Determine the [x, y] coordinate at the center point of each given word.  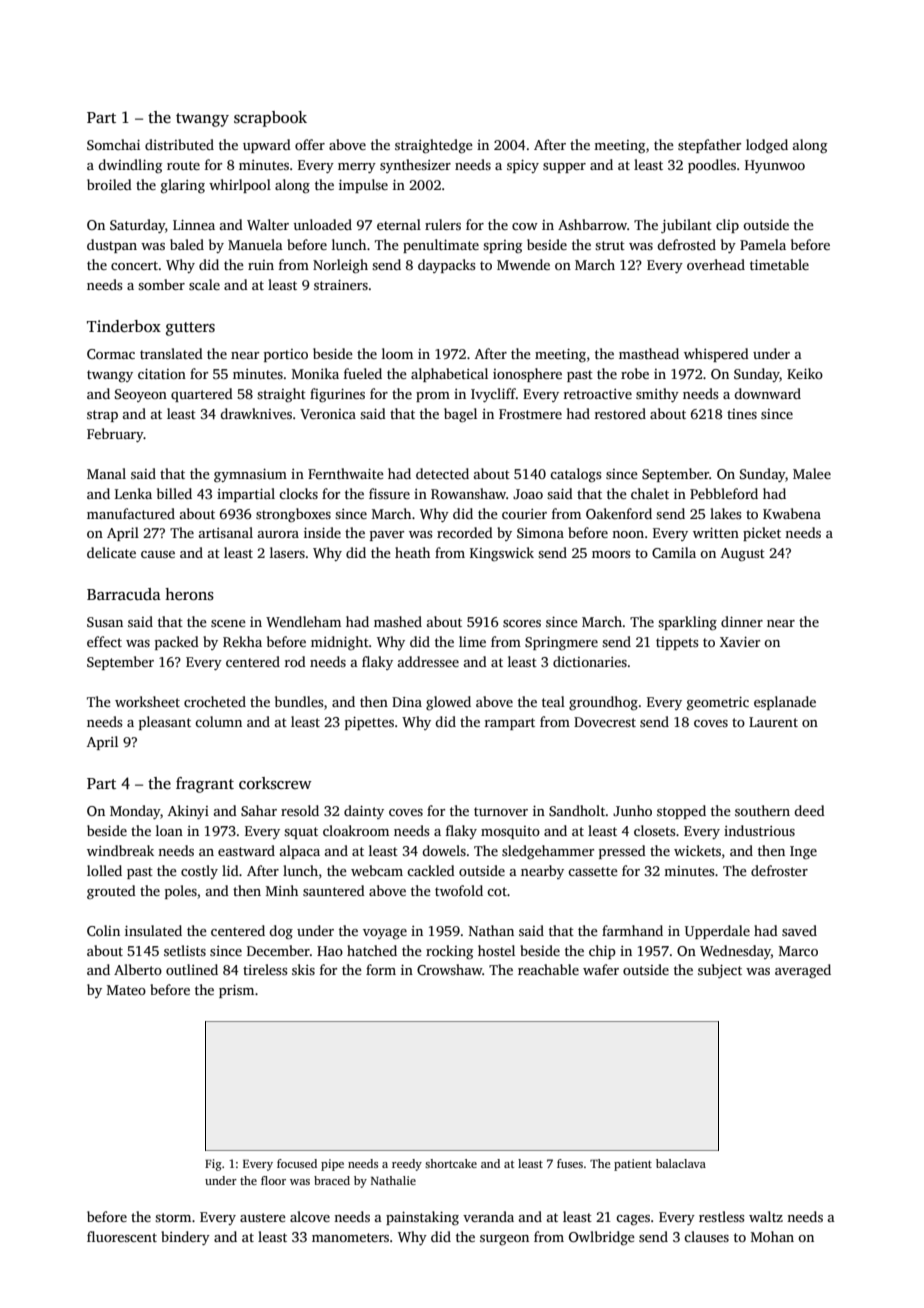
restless [721, 1216]
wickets [697, 850]
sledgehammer [548, 852]
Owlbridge [602, 1238]
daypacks [446, 266]
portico [286, 355]
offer [310, 144]
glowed [448, 703]
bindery [185, 1238]
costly [199, 872]
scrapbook [270, 119]
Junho [632, 810]
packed [177, 643]
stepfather [709, 146]
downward [767, 393]
